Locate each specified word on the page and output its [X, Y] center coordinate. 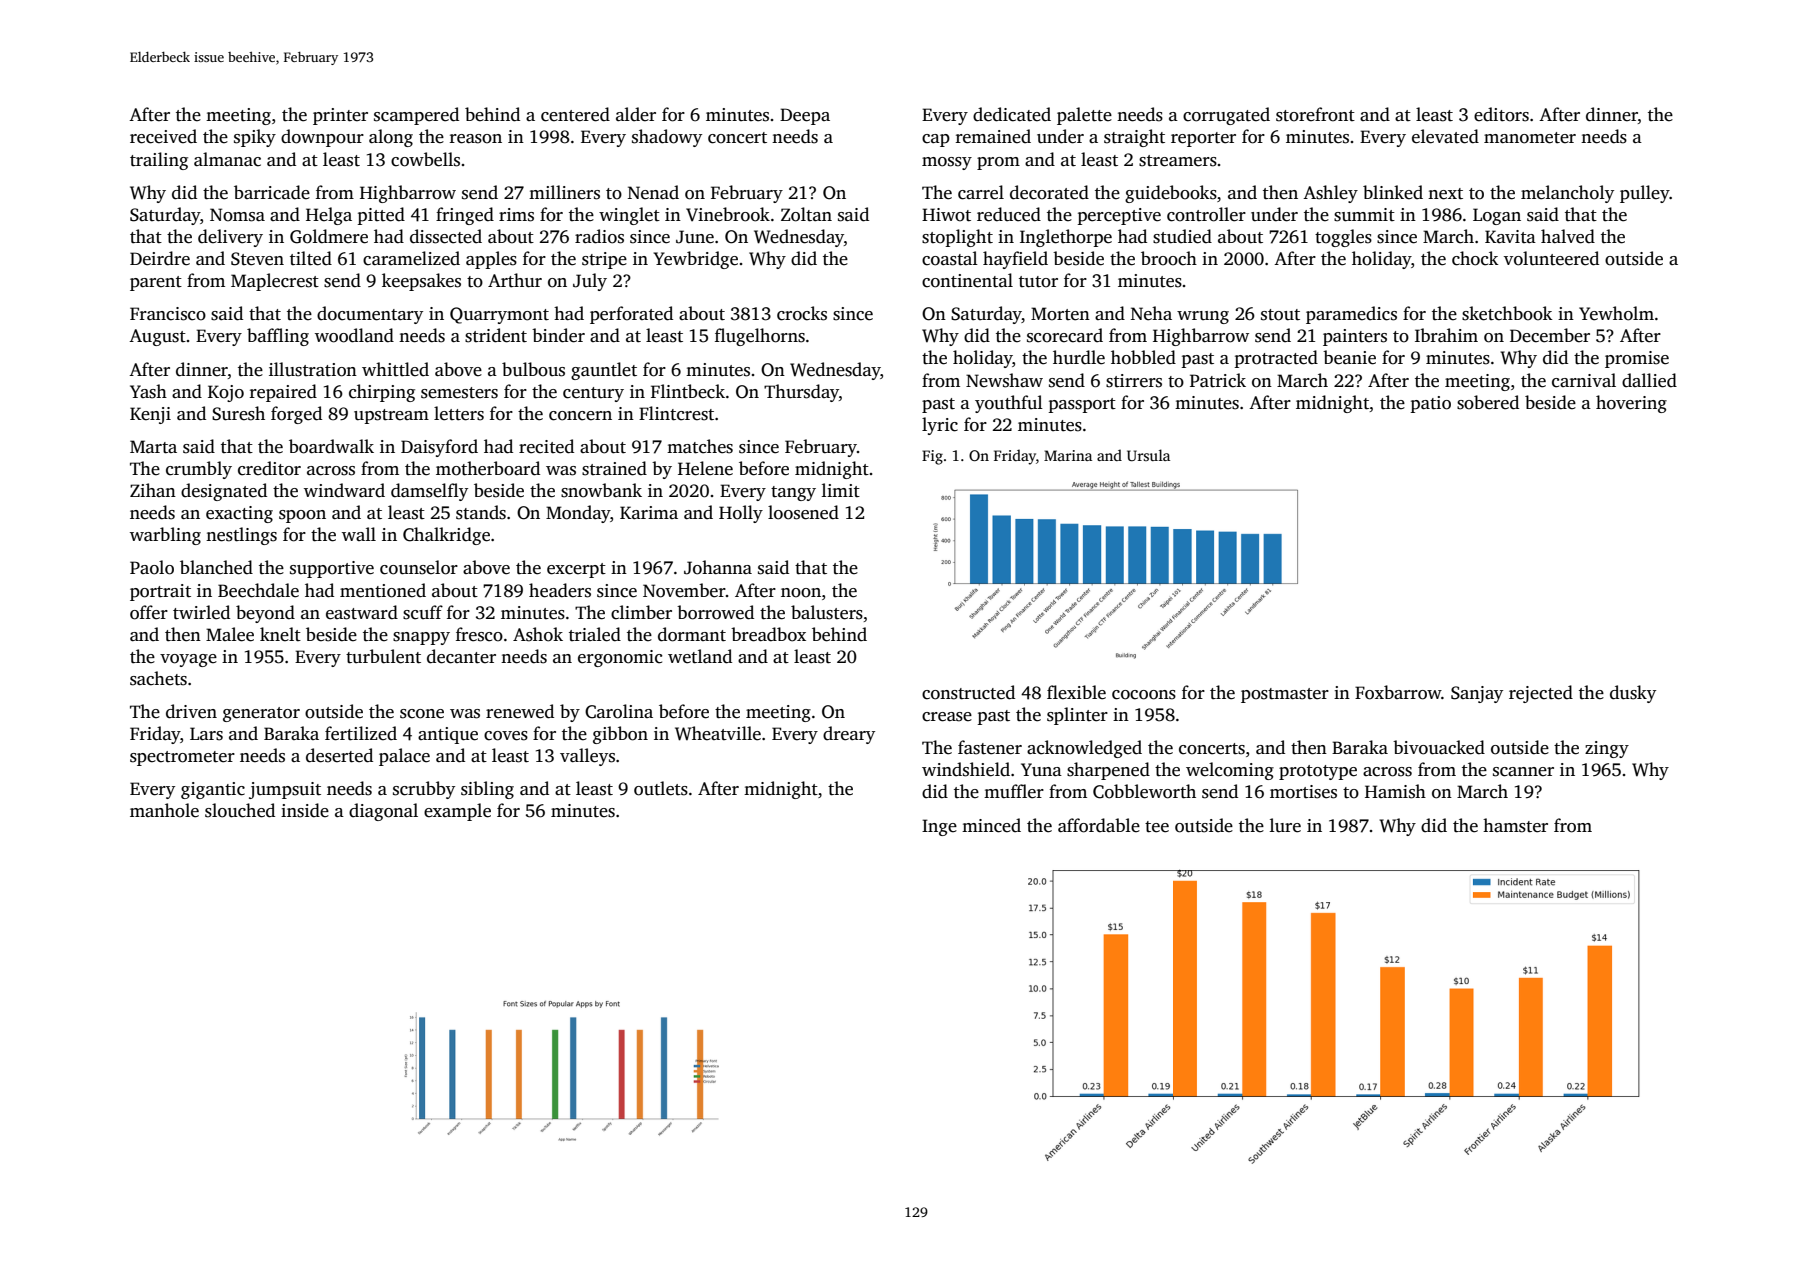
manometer [1530, 138]
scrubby [424, 790]
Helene [705, 468]
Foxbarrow [1398, 692]
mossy [947, 163]
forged [296, 415]
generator [261, 714]
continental [967, 280]
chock [1475, 258]
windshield [966, 769]
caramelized [411, 258]
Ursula [1148, 455]
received [163, 136]
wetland [700, 656]
